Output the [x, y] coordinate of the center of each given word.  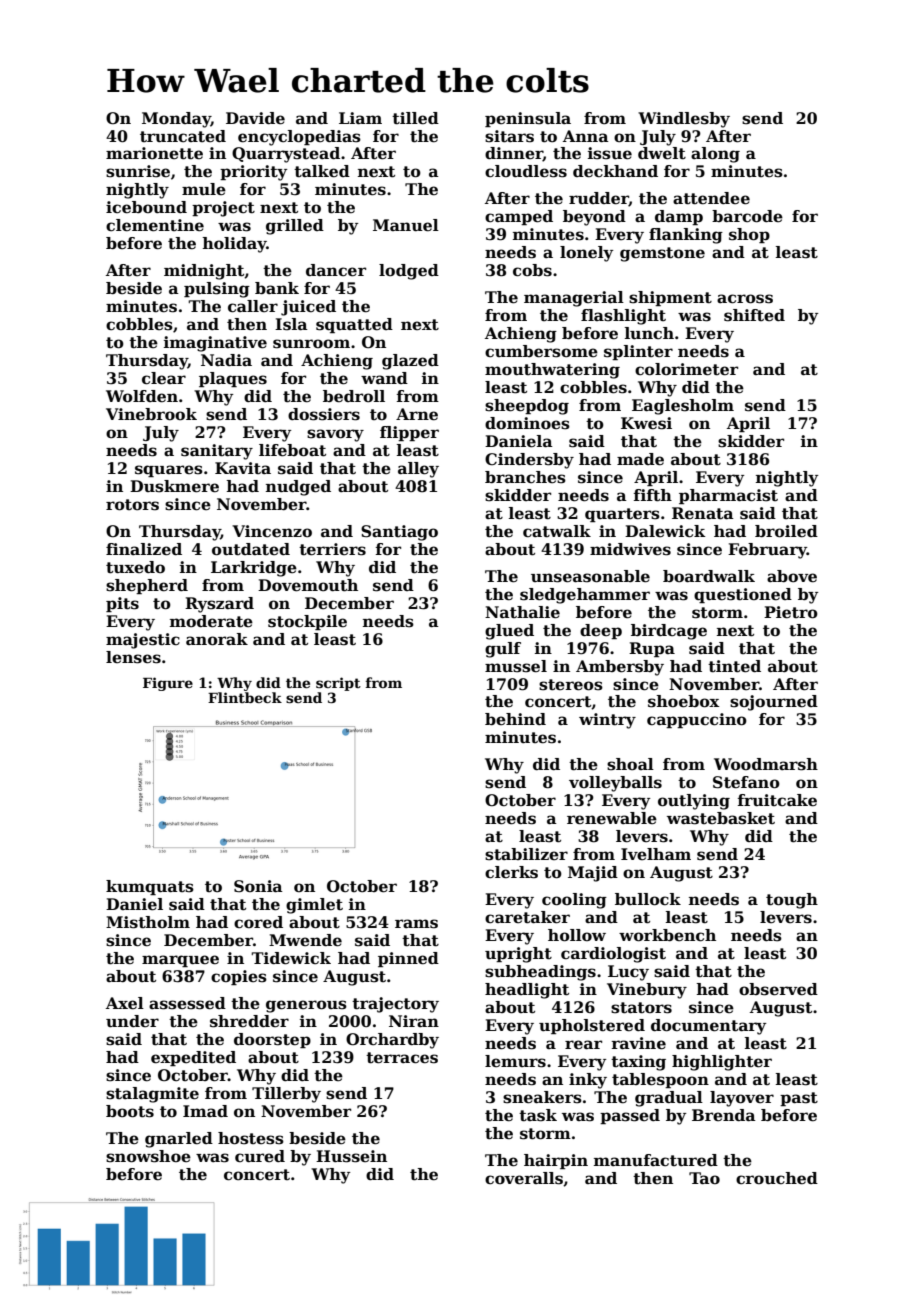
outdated [251, 549]
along [715, 155]
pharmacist [728, 496]
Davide [255, 118]
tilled [415, 118]
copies [239, 977]
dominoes [527, 423]
